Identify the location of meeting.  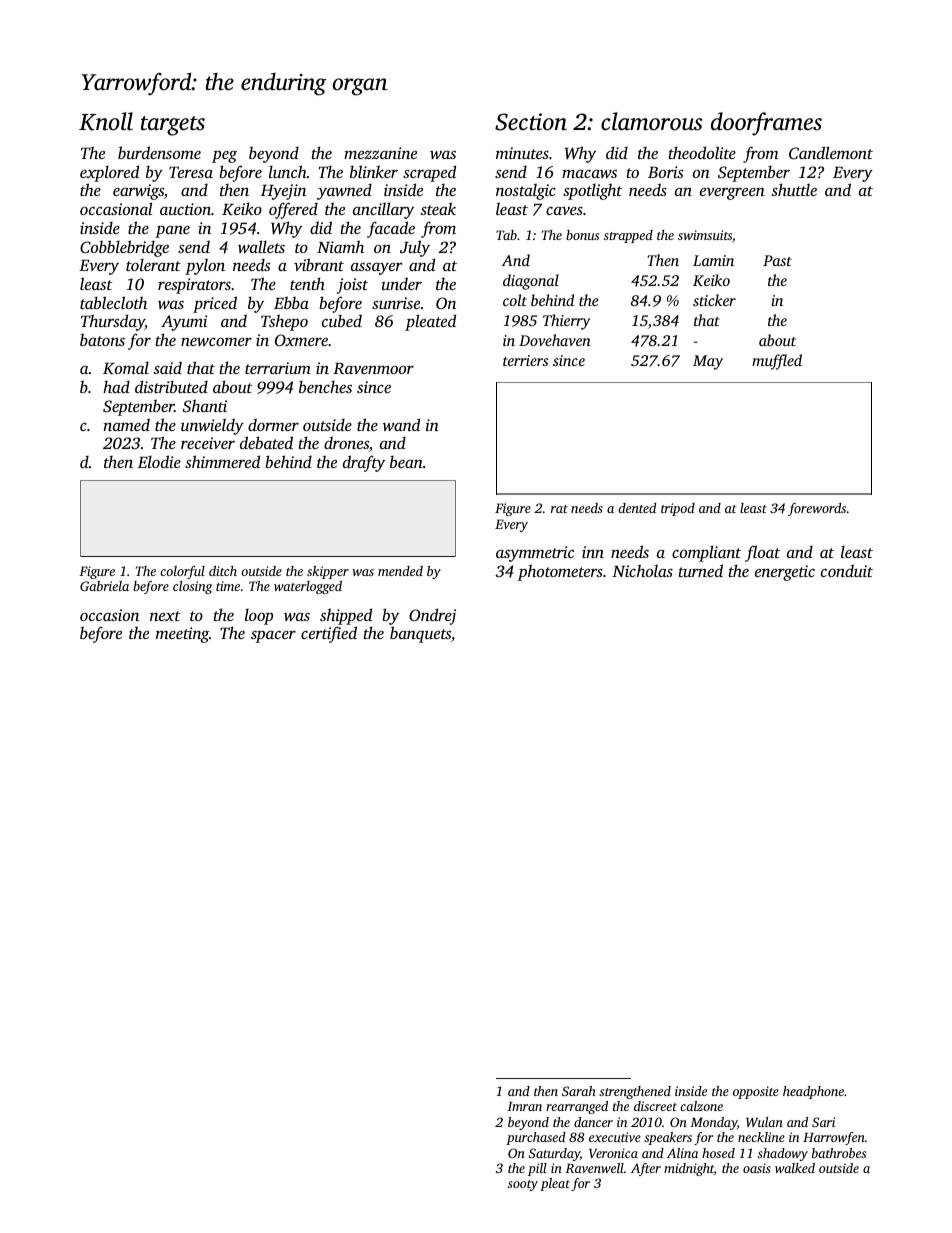
(182, 635).
